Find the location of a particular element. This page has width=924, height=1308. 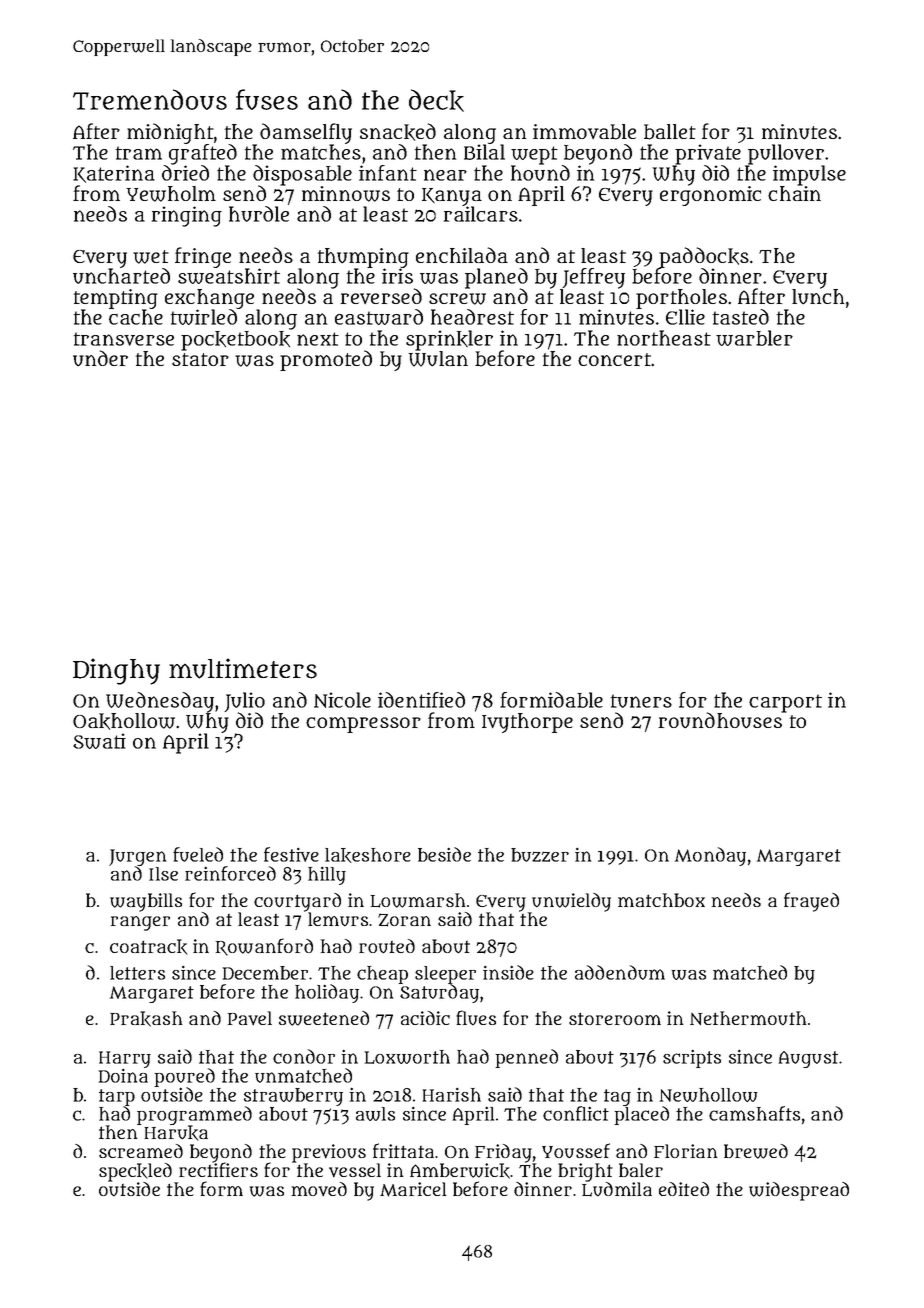

reinforced is located at coordinates (230, 873).
